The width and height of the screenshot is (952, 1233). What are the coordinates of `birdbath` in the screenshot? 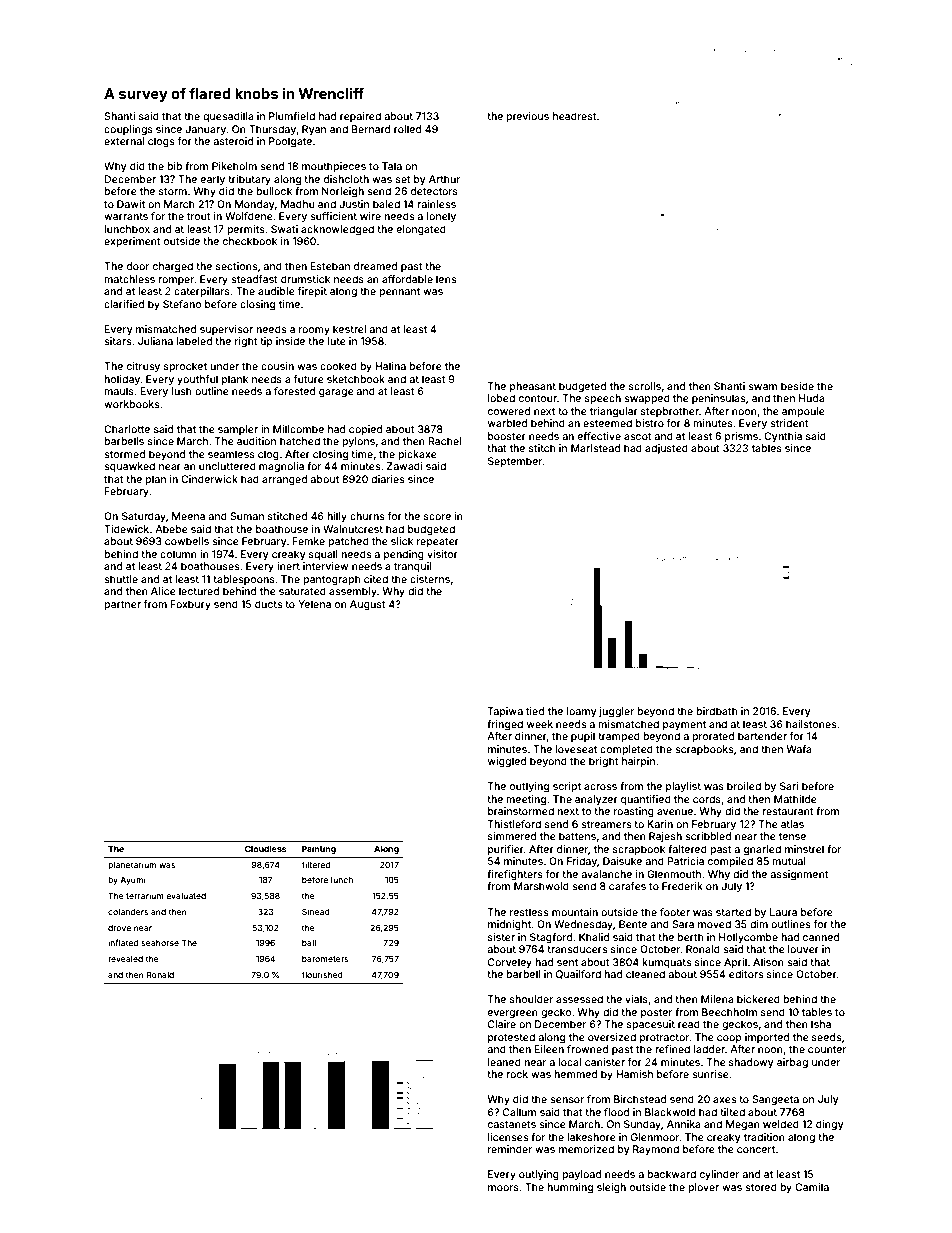 It's located at (717, 711).
